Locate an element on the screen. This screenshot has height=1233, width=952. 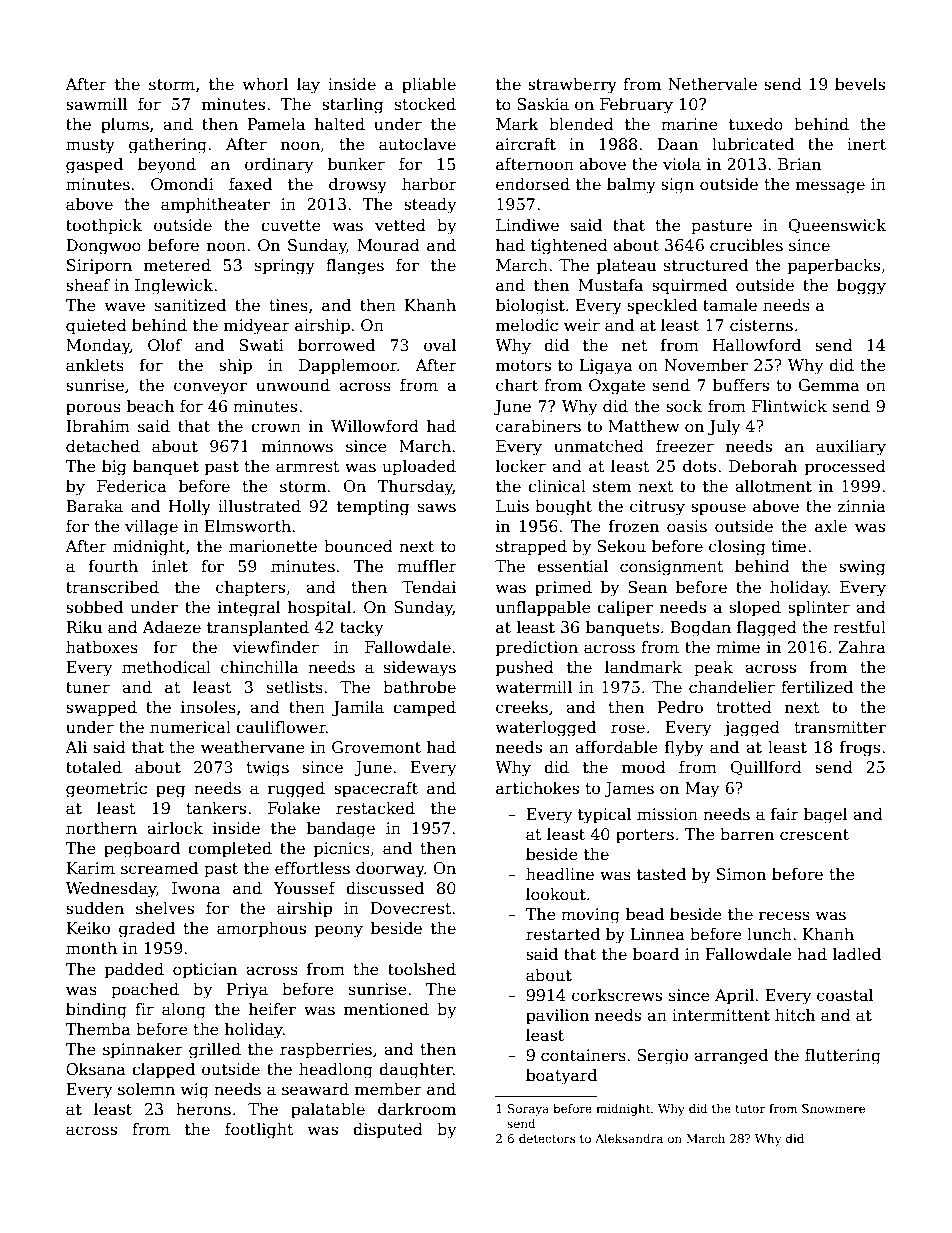
vetted is located at coordinates (400, 225).
